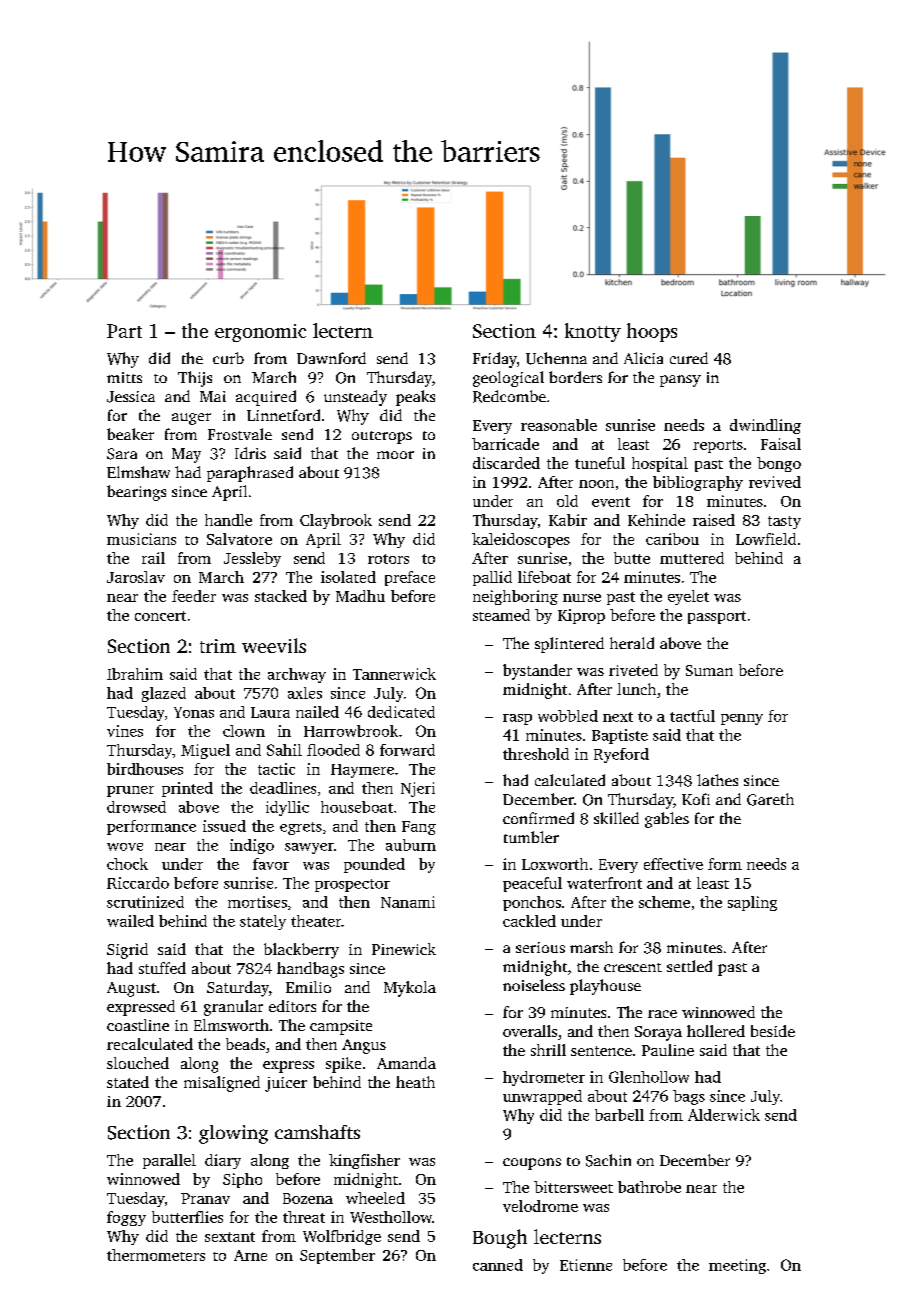 Image resolution: width=908 pixels, height=1316 pixels. I want to click on wobbled, so click(568, 716).
